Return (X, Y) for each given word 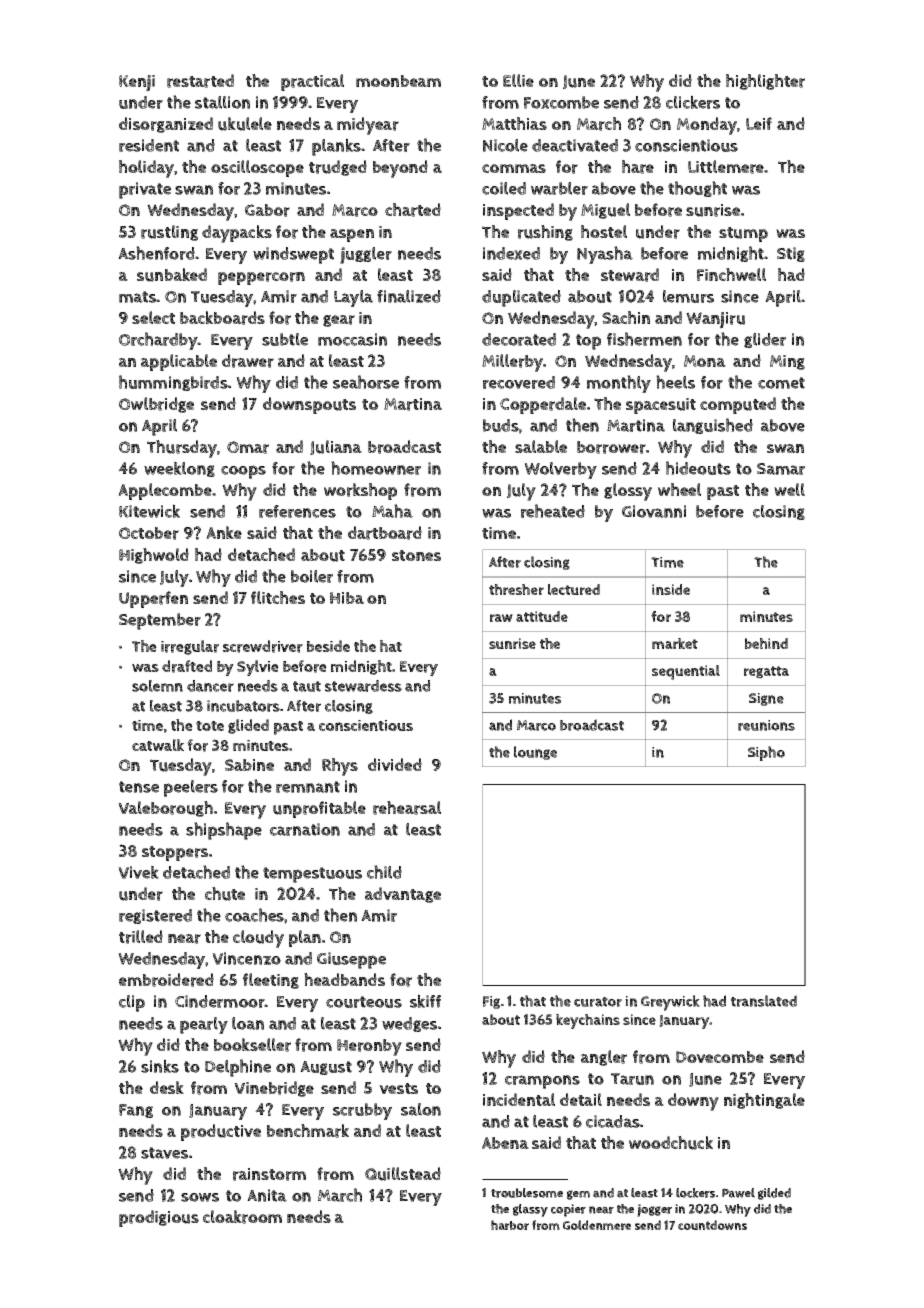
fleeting (271, 981)
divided (395, 764)
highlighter (765, 82)
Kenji (137, 83)
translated (764, 1001)
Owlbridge (156, 405)
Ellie (518, 80)
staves (164, 1153)
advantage (403, 895)
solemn (157, 686)
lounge (535, 753)
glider (765, 340)
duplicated (521, 298)
